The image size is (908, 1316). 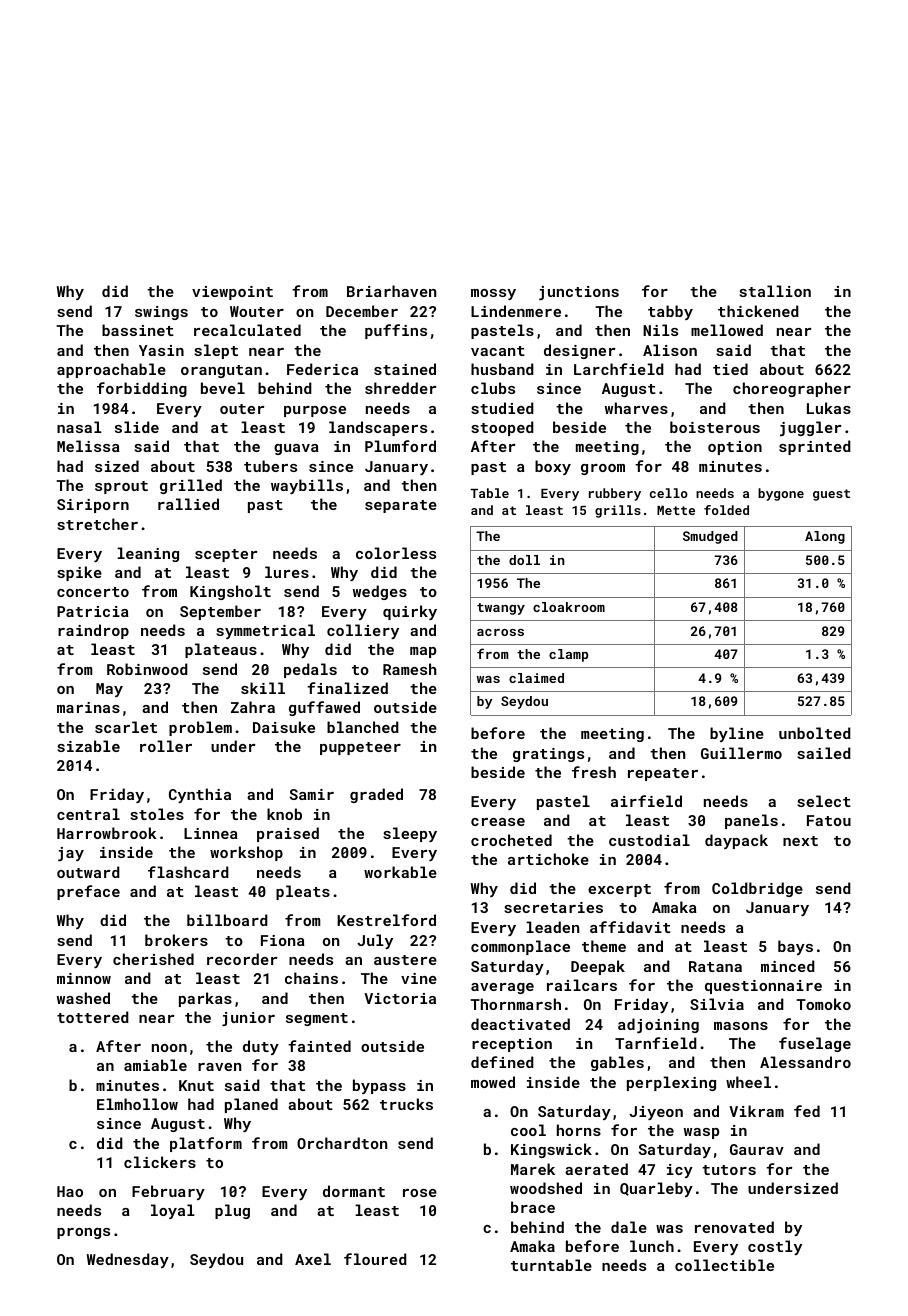 I want to click on airfield, so click(x=646, y=801).
